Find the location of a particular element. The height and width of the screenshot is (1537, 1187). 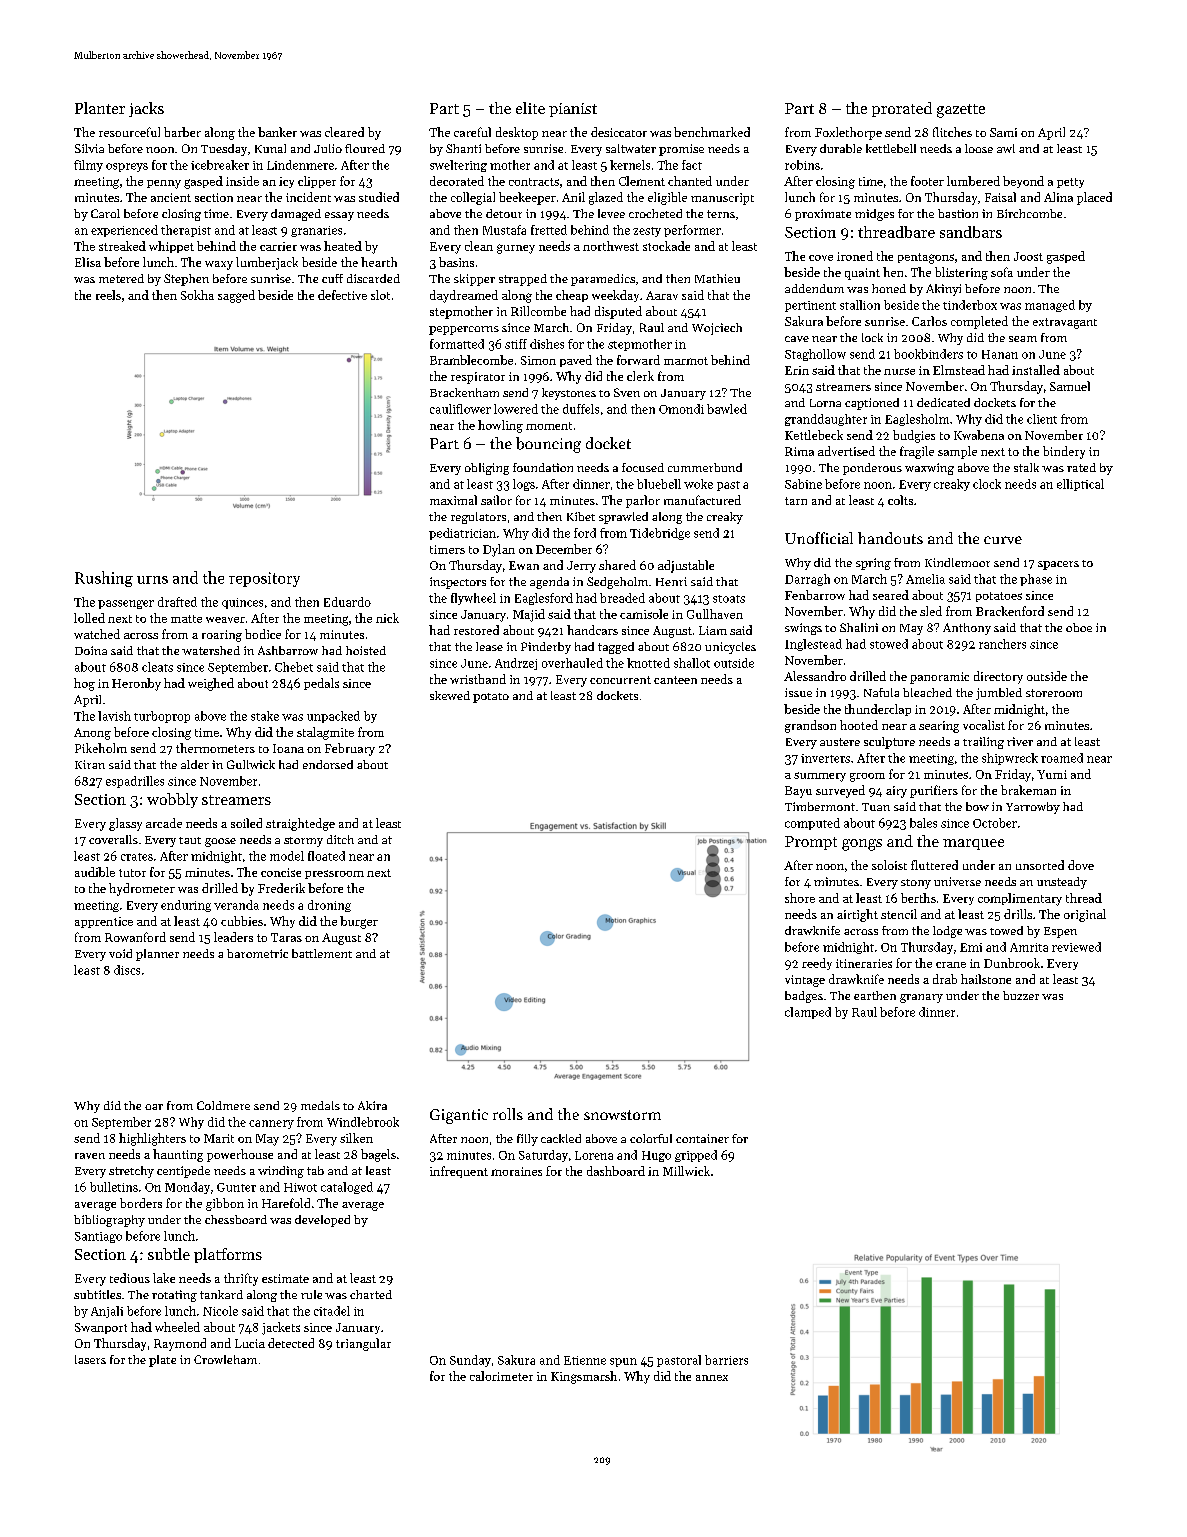

managed is located at coordinates (1050, 306).
